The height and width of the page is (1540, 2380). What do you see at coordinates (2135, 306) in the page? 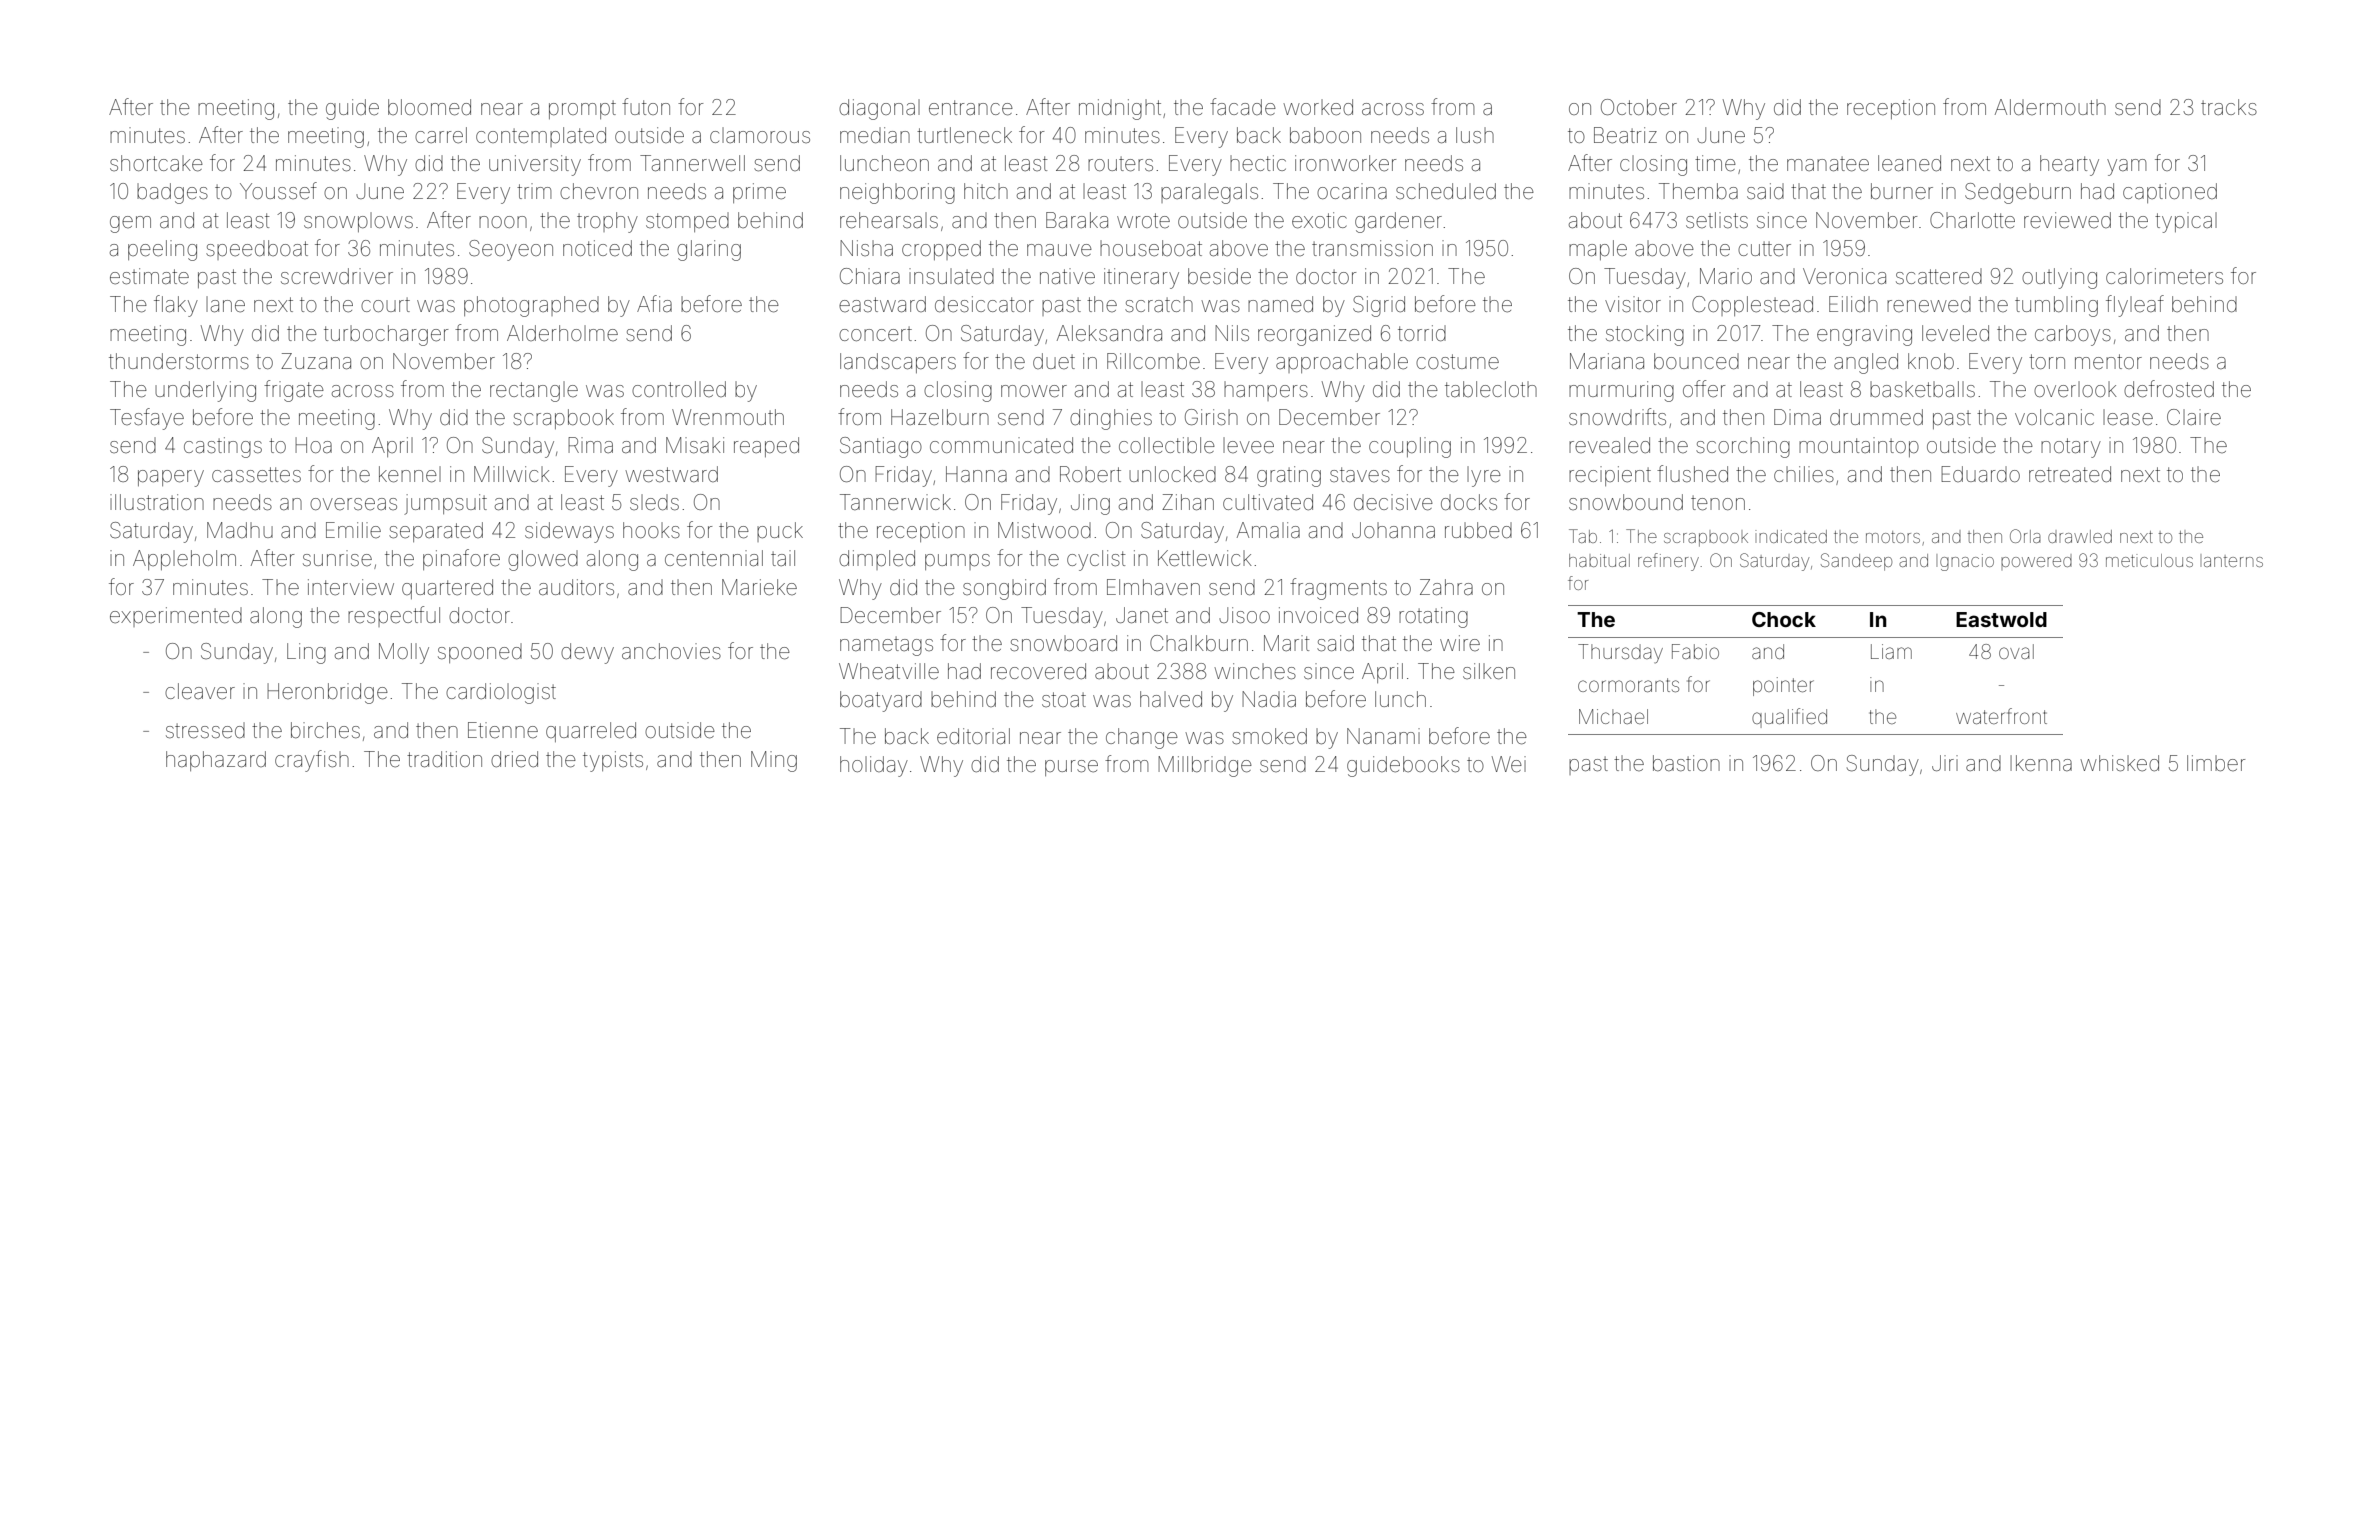
I see `flyleaf` at bounding box center [2135, 306].
